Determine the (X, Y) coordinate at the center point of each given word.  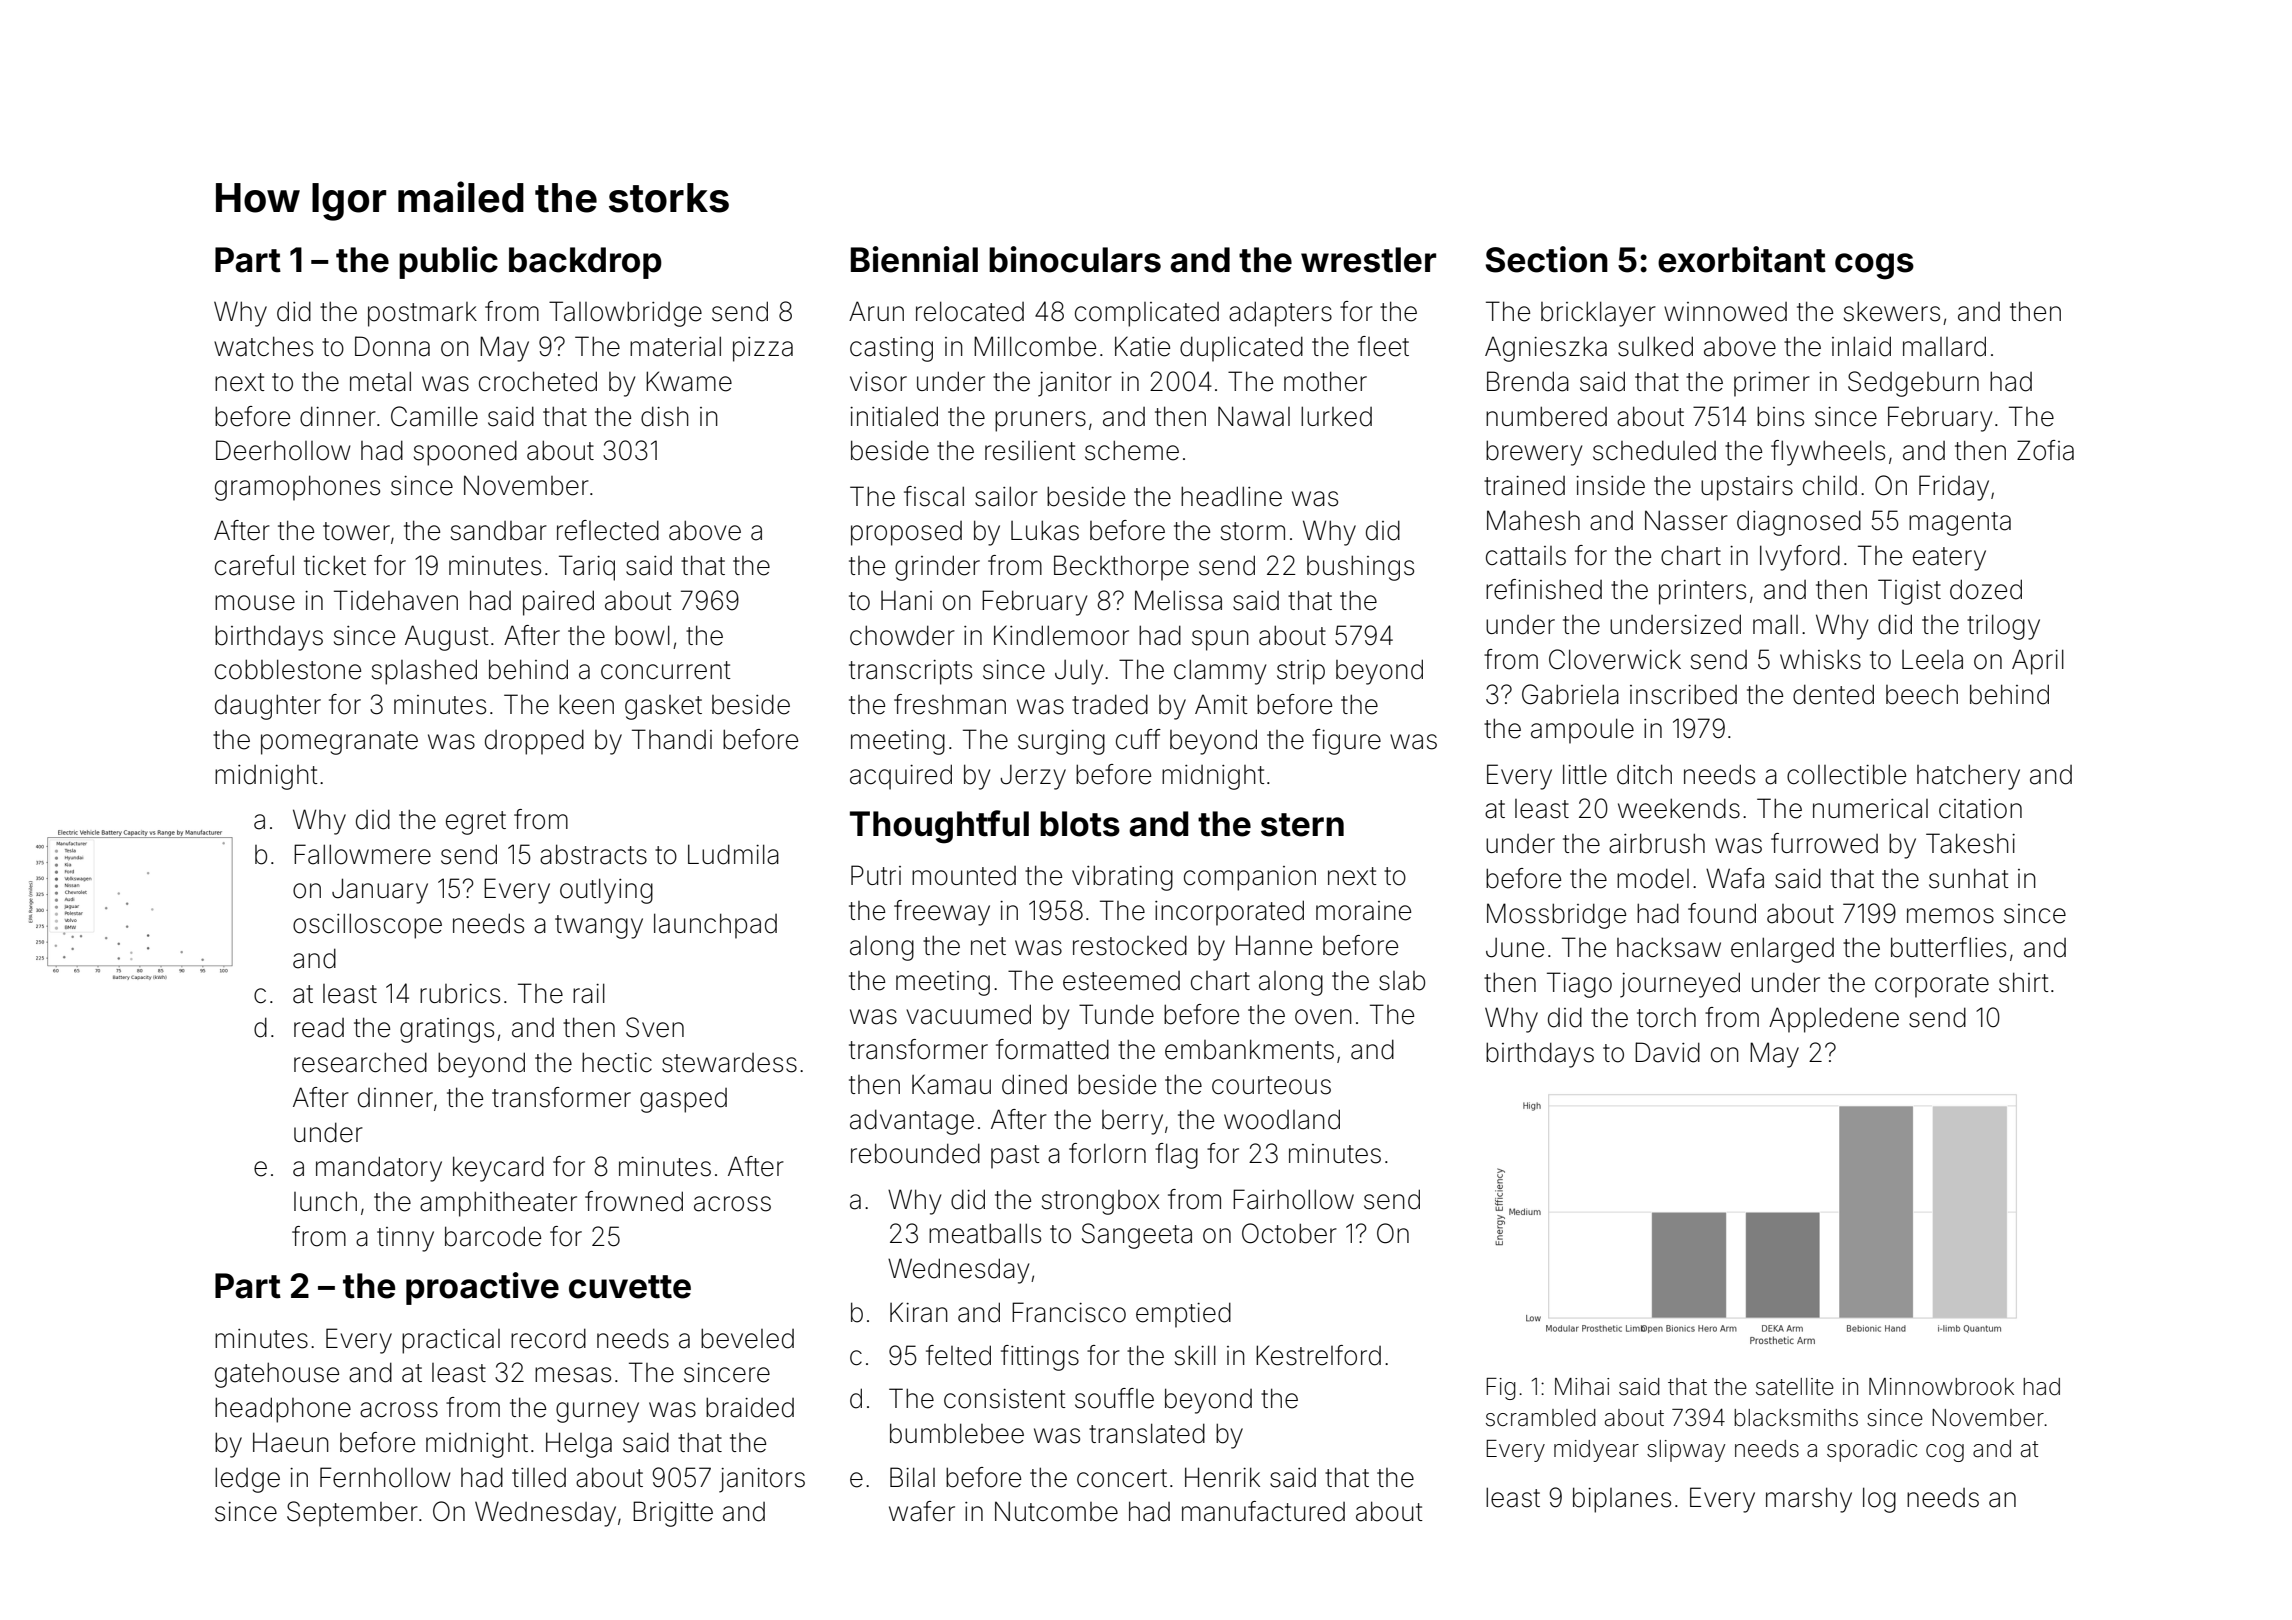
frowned (634, 1201)
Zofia (2045, 450)
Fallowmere (362, 854)
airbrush (1657, 843)
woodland (1282, 1119)
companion (1250, 878)
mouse (255, 603)
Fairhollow (1293, 1199)
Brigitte (673, 1514)
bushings (1360, 568)
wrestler (1368, 260)
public (448, 262)
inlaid (1861, 346)
